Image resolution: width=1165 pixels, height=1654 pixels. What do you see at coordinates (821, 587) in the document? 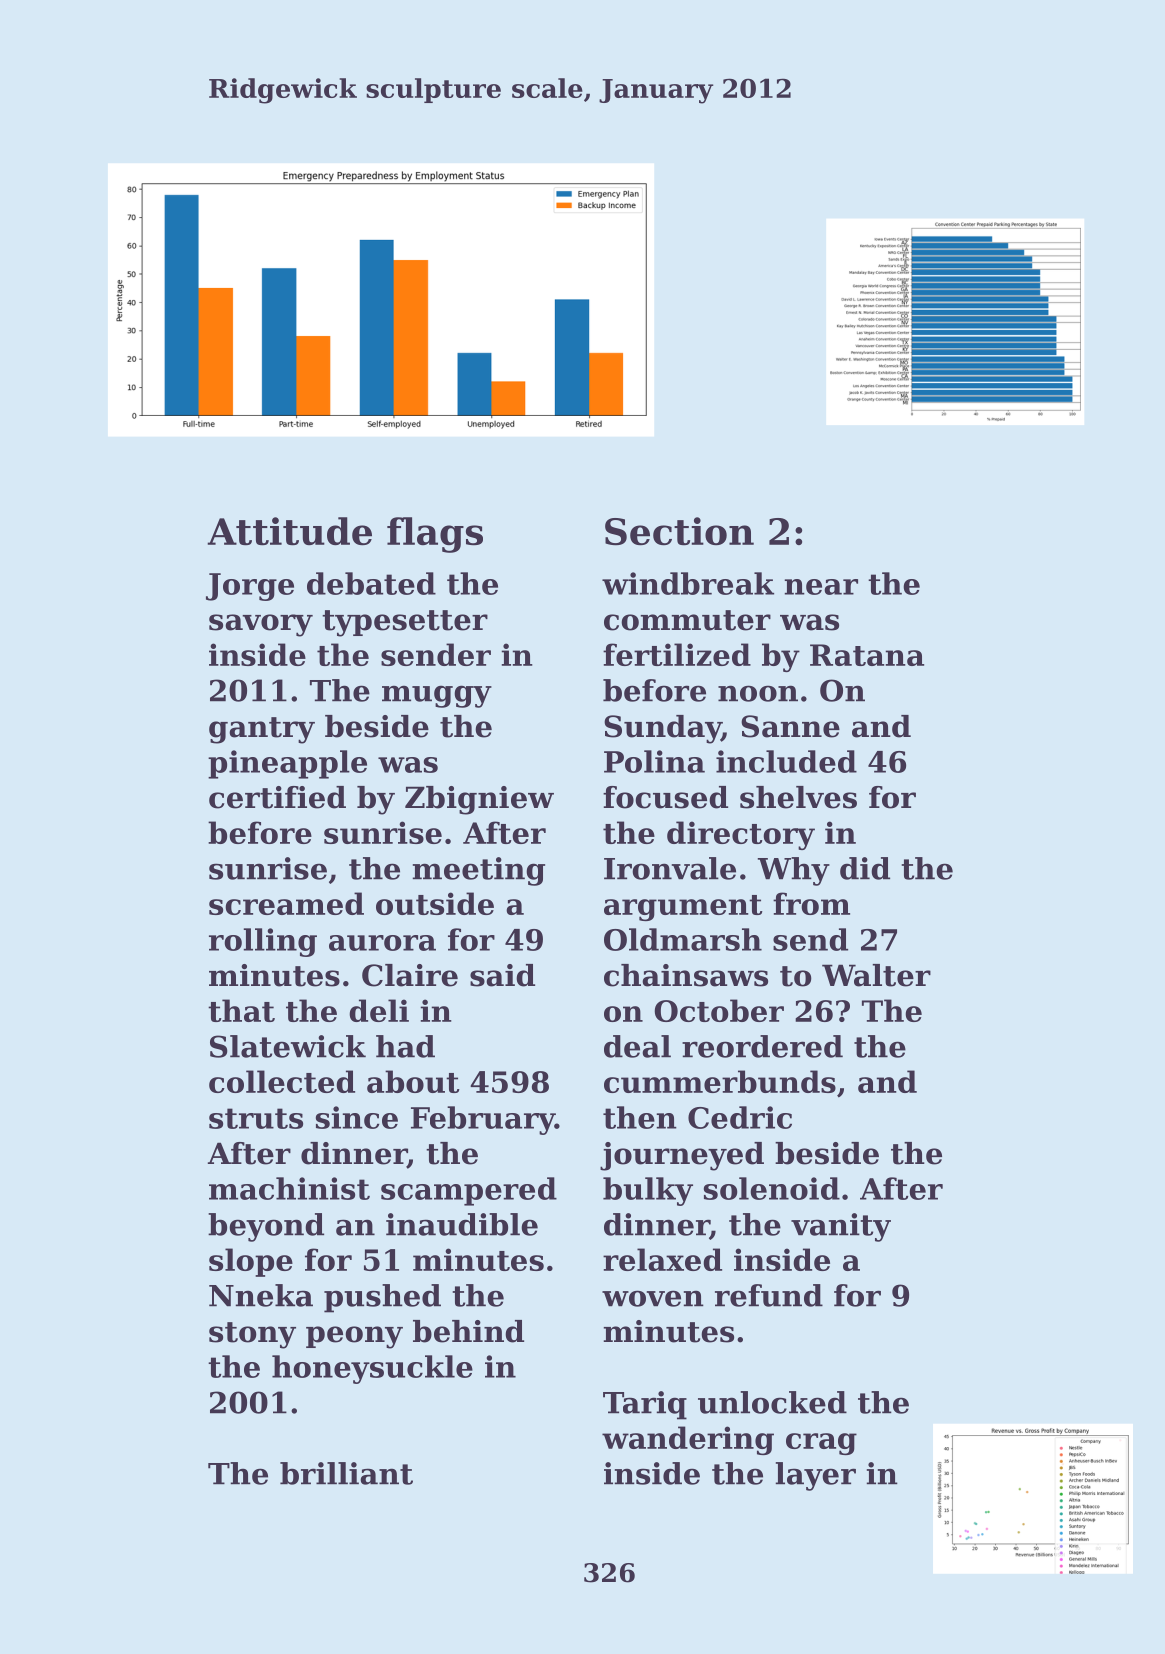
I see `near` at bounding box center [821, 587].
